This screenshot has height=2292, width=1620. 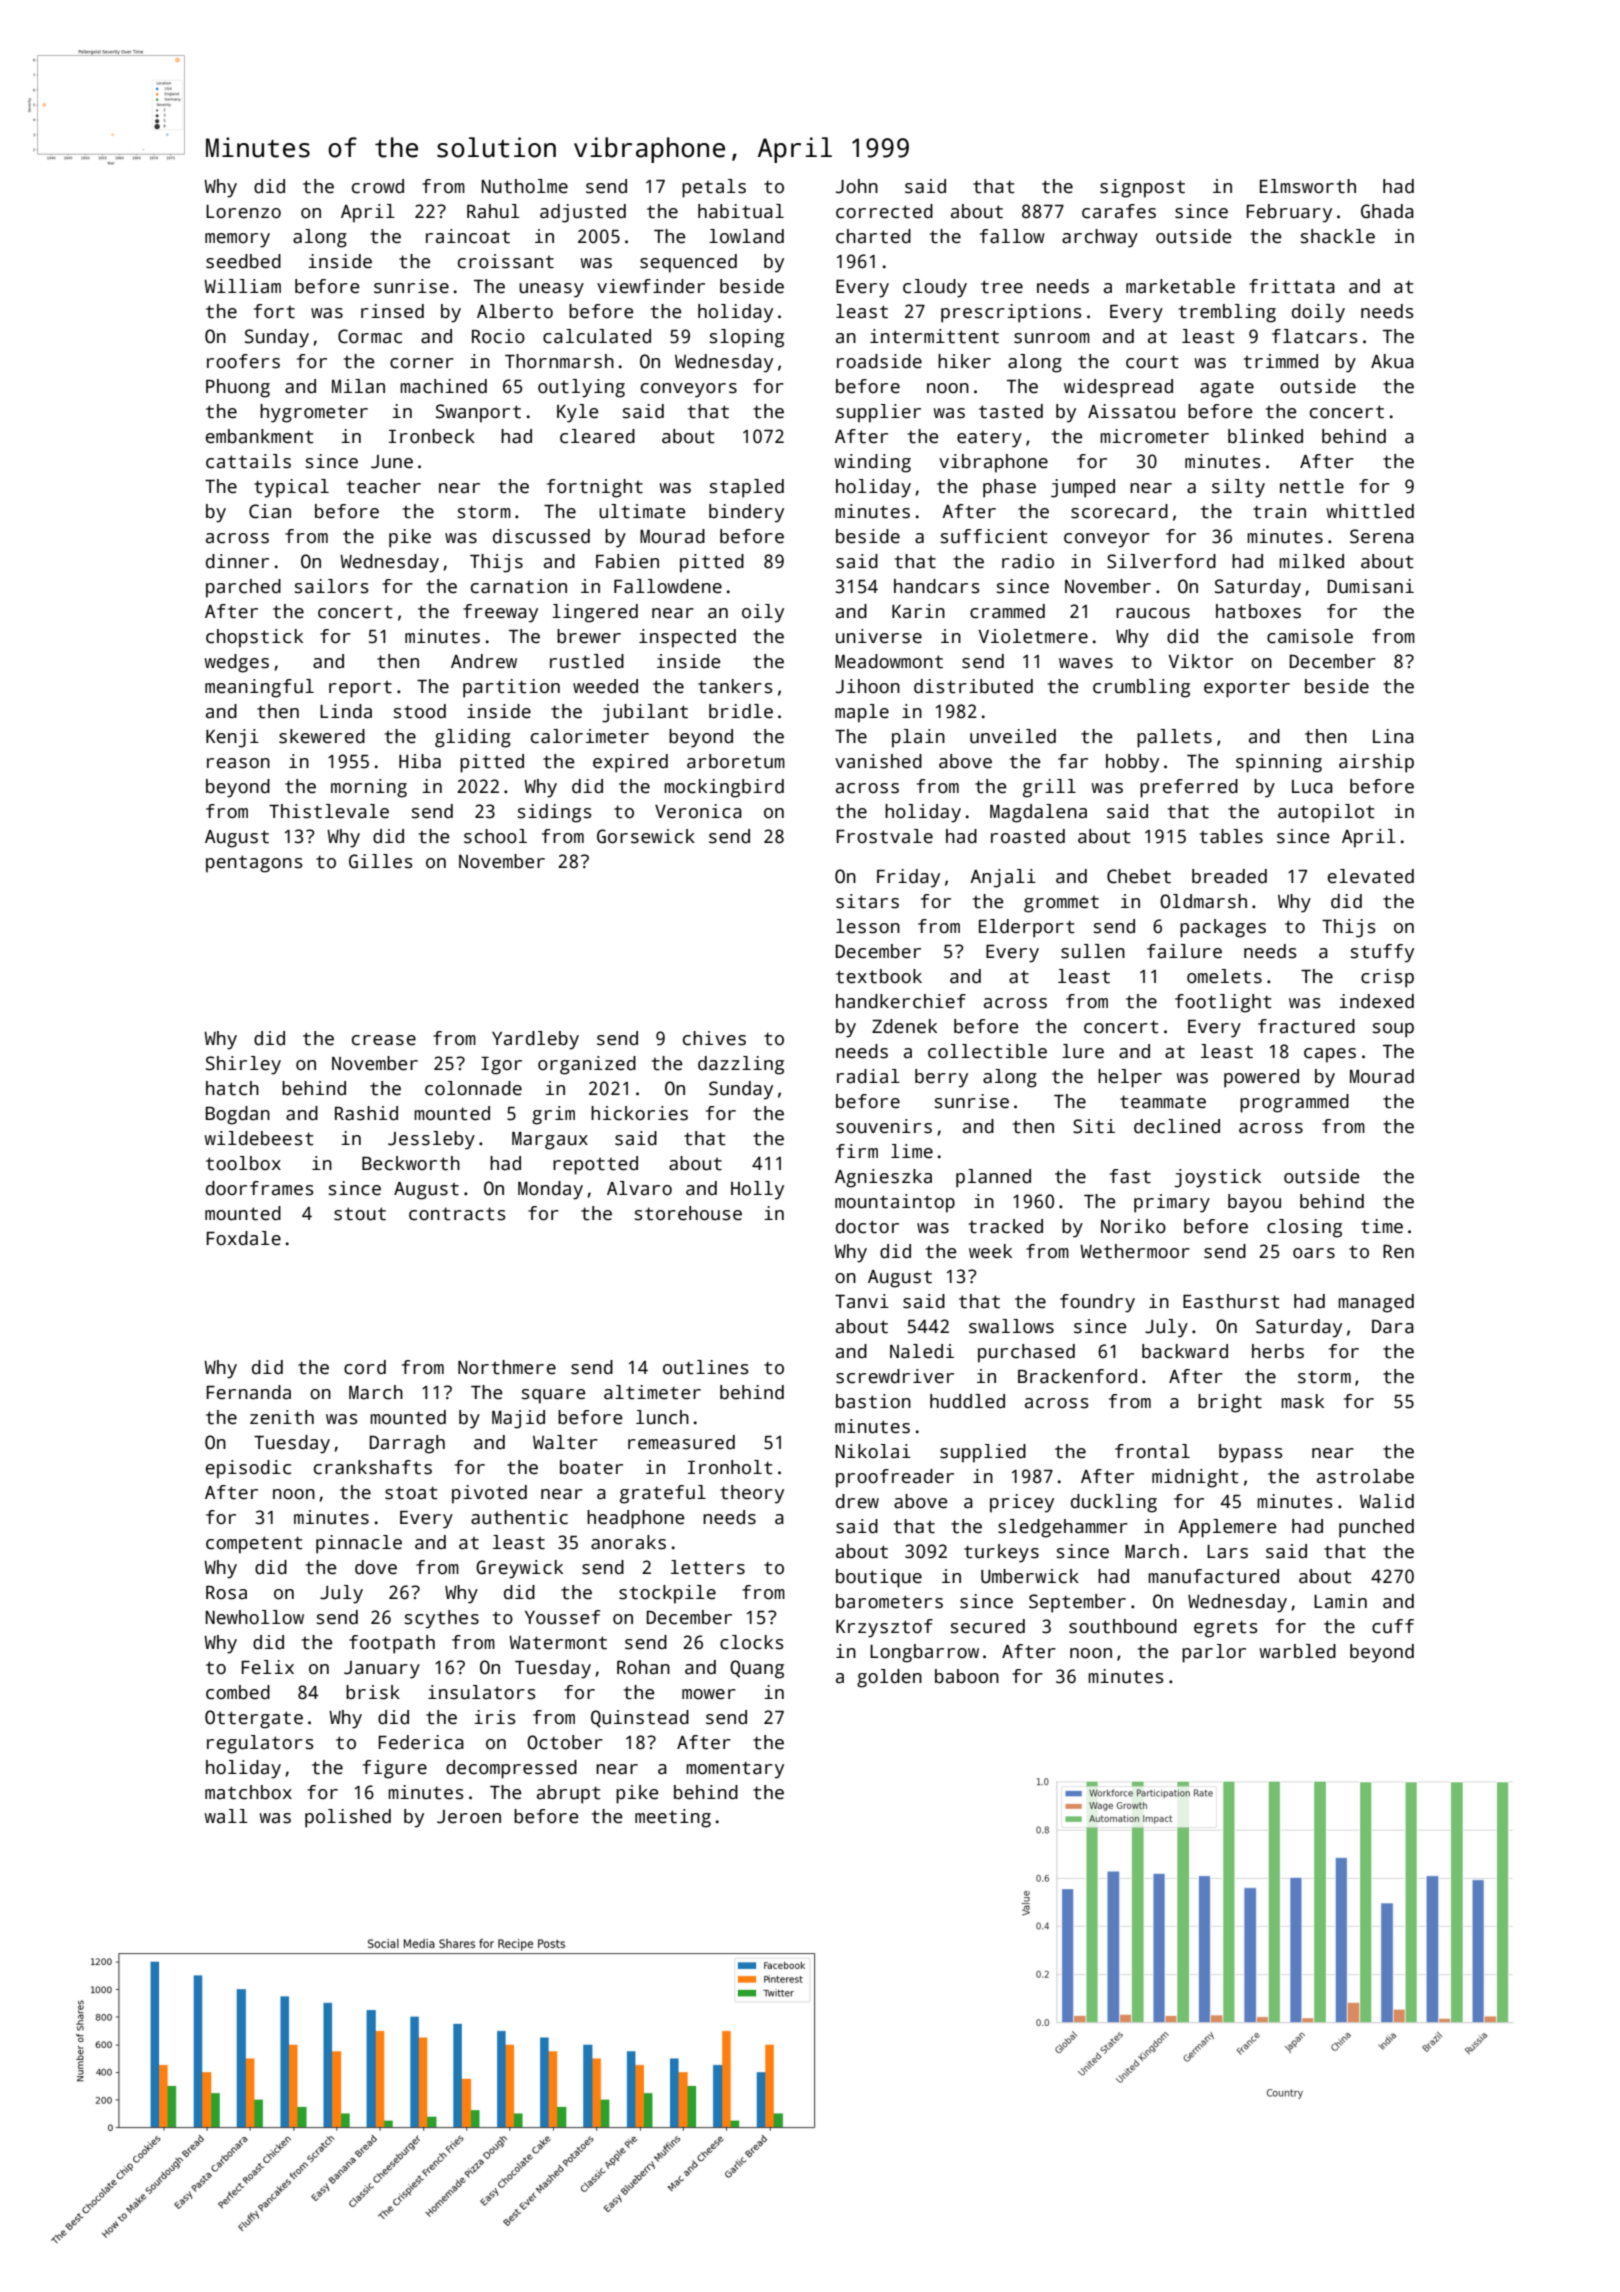 What do you see at coordinates (489, 1494) in the screenshot?
I see `pivoted` at bounding box center [489, 1494].
